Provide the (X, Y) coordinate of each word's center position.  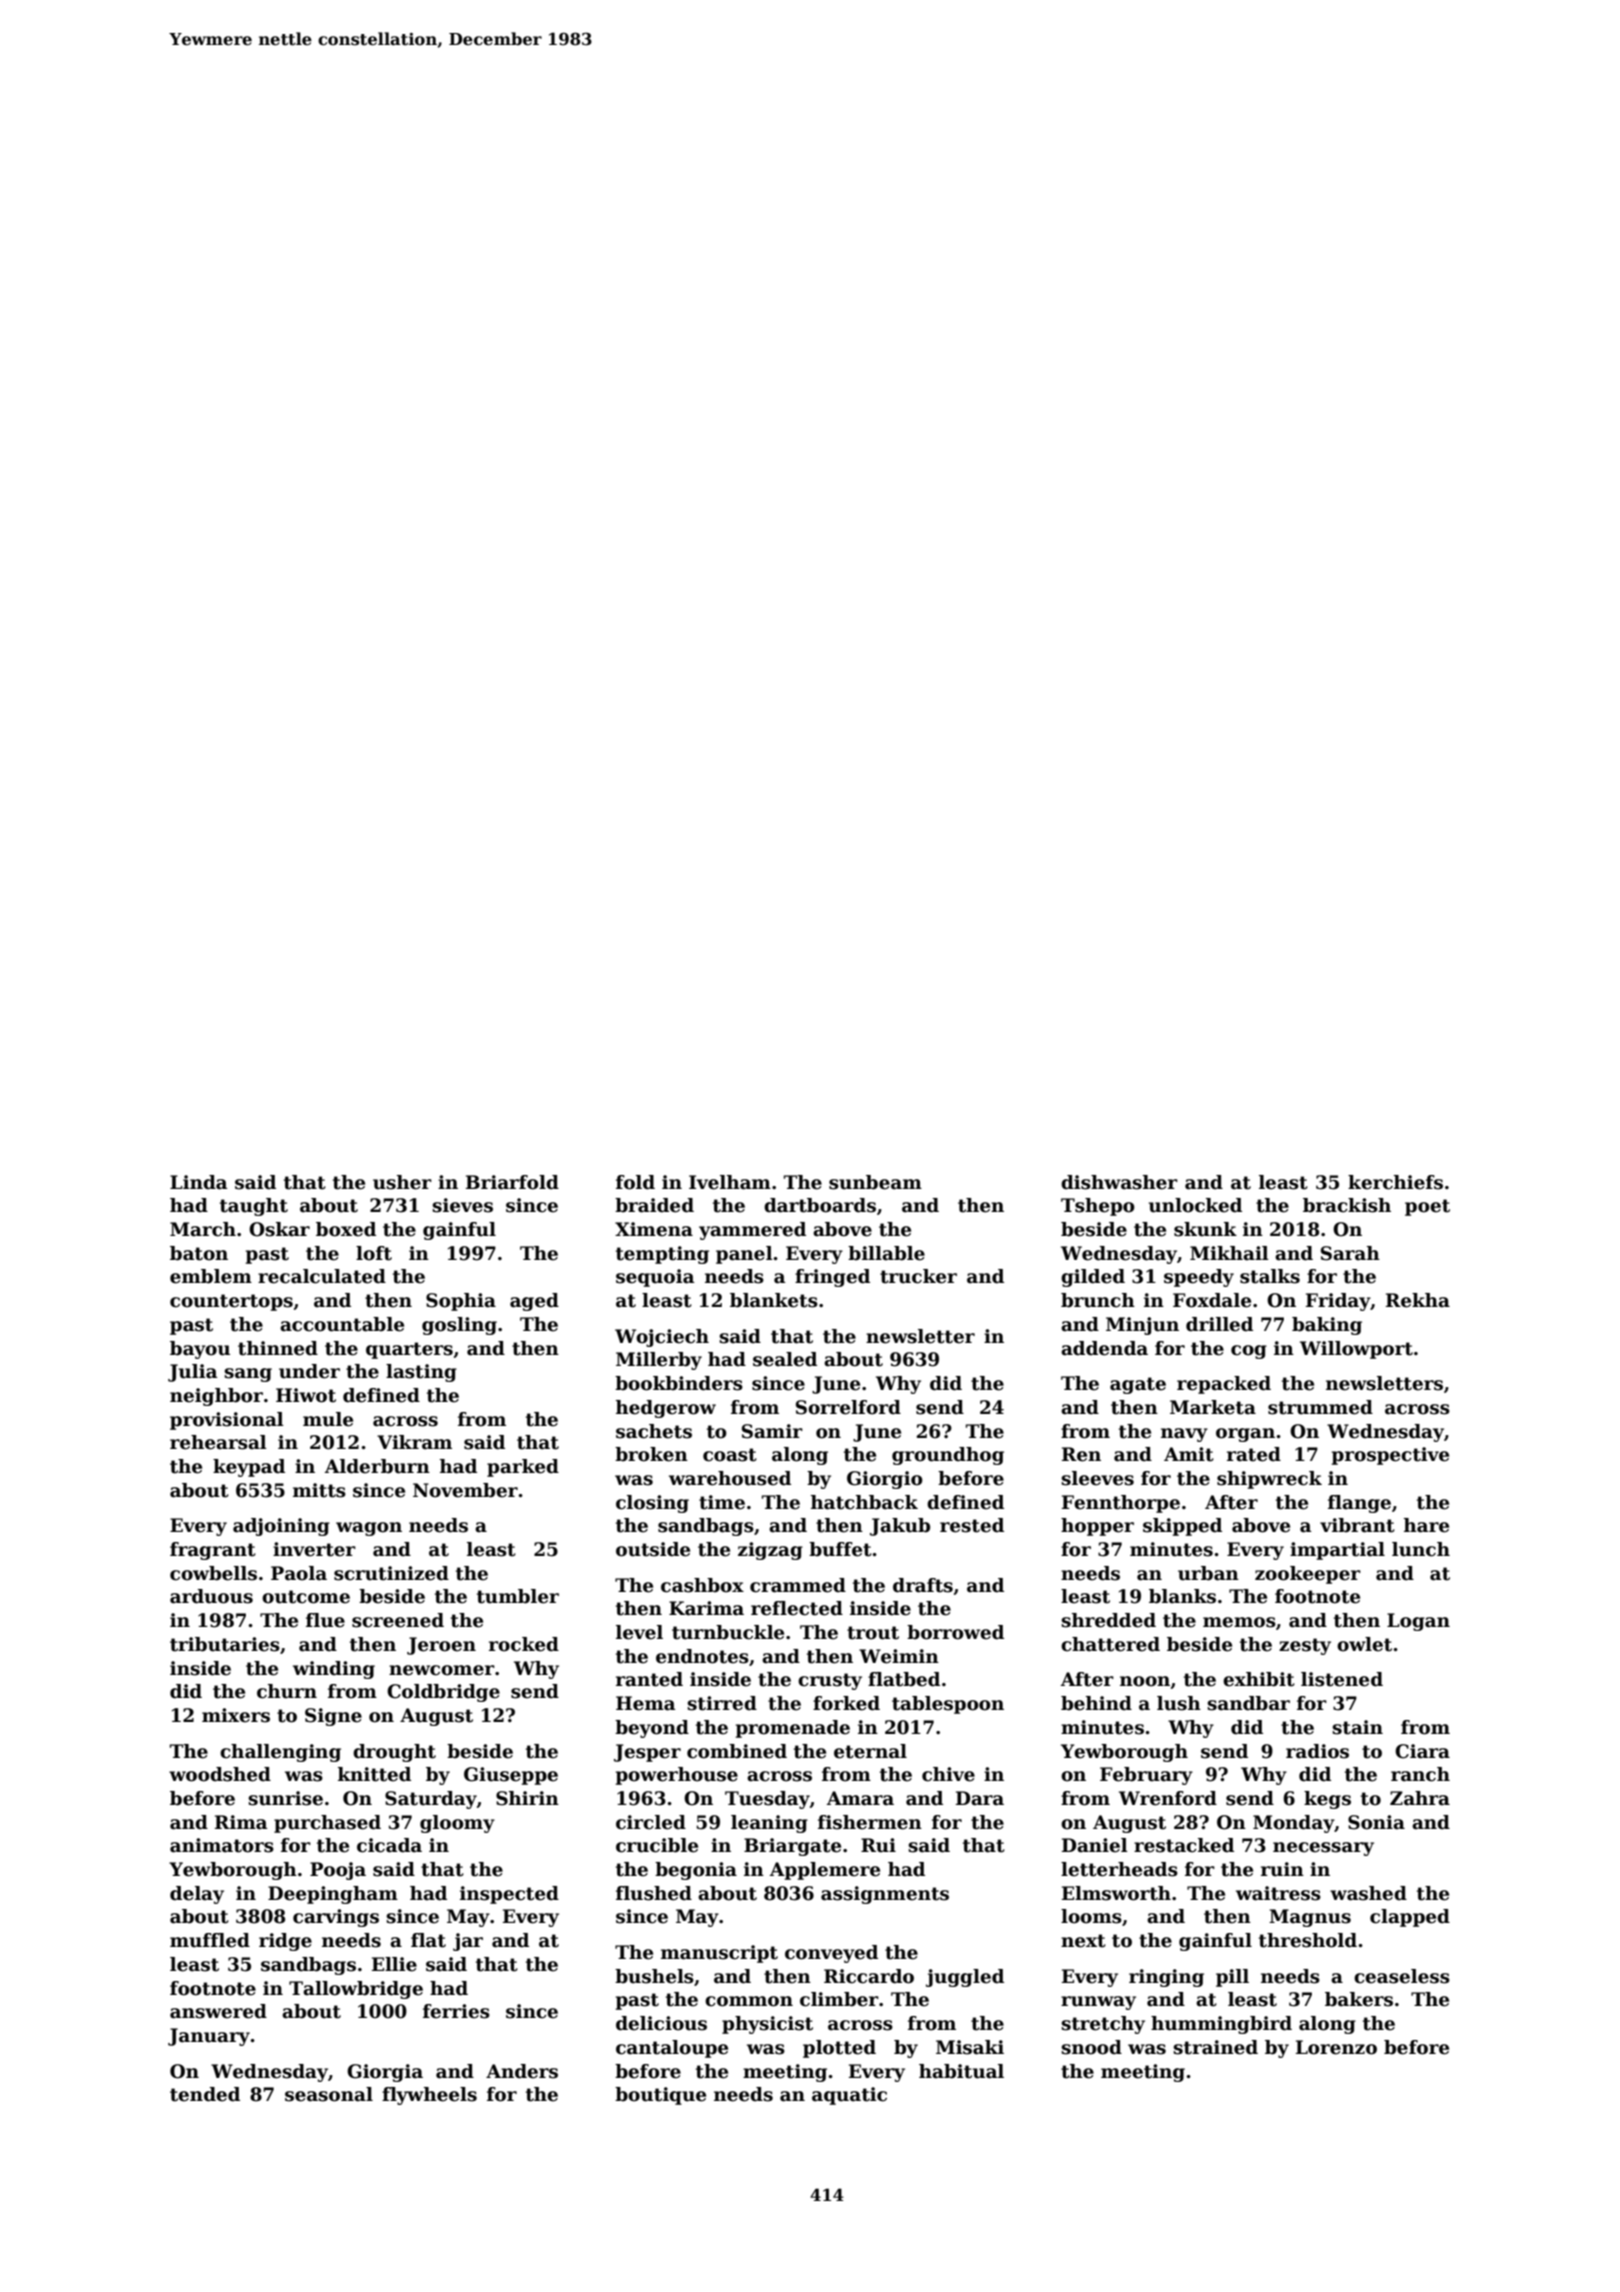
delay (197, 1895)
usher (402, 1182)
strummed (1320, 1407)
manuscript (719, 1954)
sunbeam (875, 1182)
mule (328, 1419)
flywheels (429, 2096)
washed (1368, 1893)
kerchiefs (1395, 1182)
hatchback (864, 1502)
